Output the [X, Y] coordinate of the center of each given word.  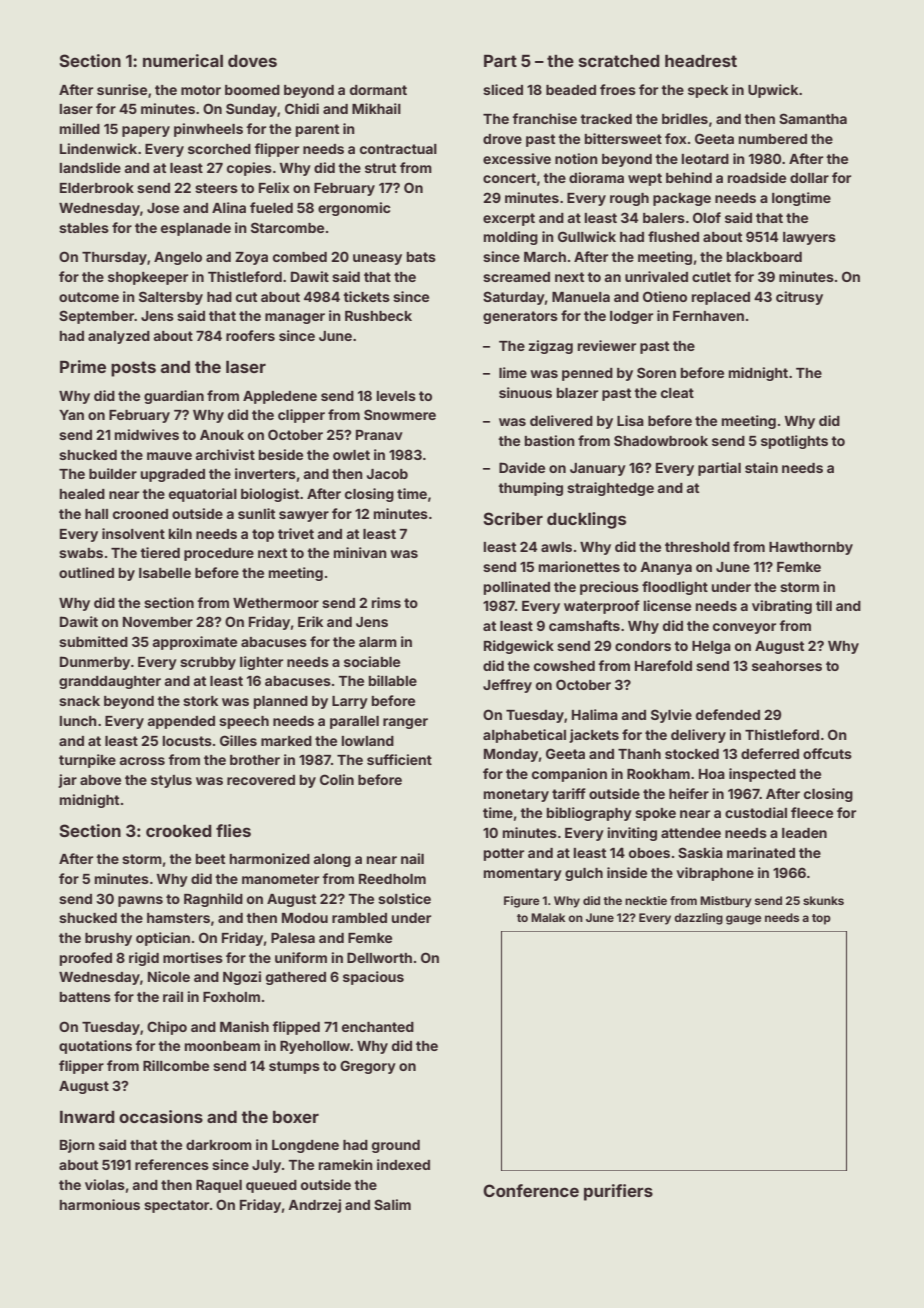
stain [761, 467]
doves [252, 61]
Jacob [387, 474]
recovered [261, 780]
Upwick [773, 91]
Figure [522, 902]
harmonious [100, 1204]
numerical [183, 60]
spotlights [794, 442]
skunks [823, 900]
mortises [193, 957]
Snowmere [400, 414]
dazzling [698, 919]
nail [412, 858]
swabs [81, 553]
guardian [174, 397]
